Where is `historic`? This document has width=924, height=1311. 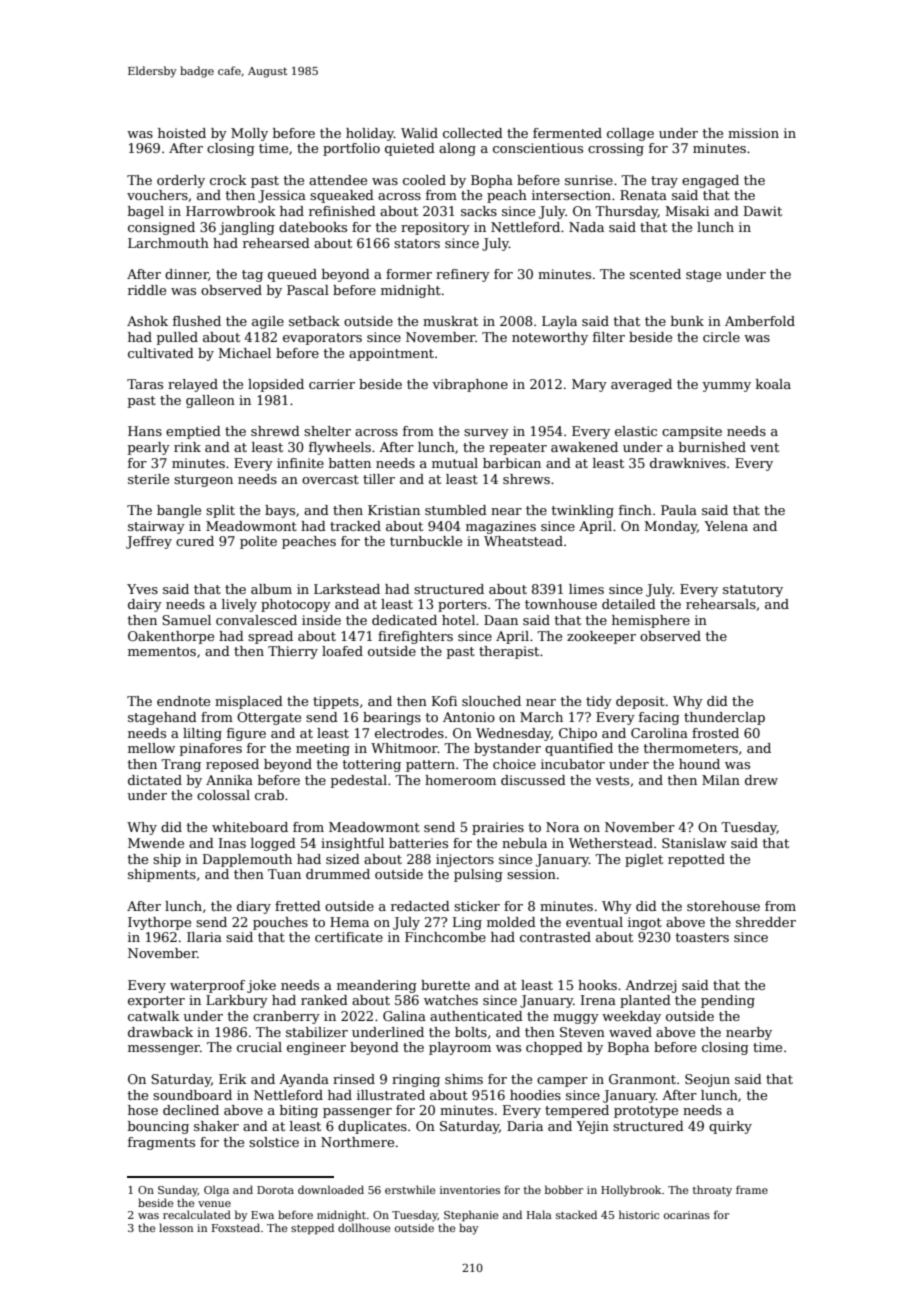 historic is located at coordinates (639, 1214).
